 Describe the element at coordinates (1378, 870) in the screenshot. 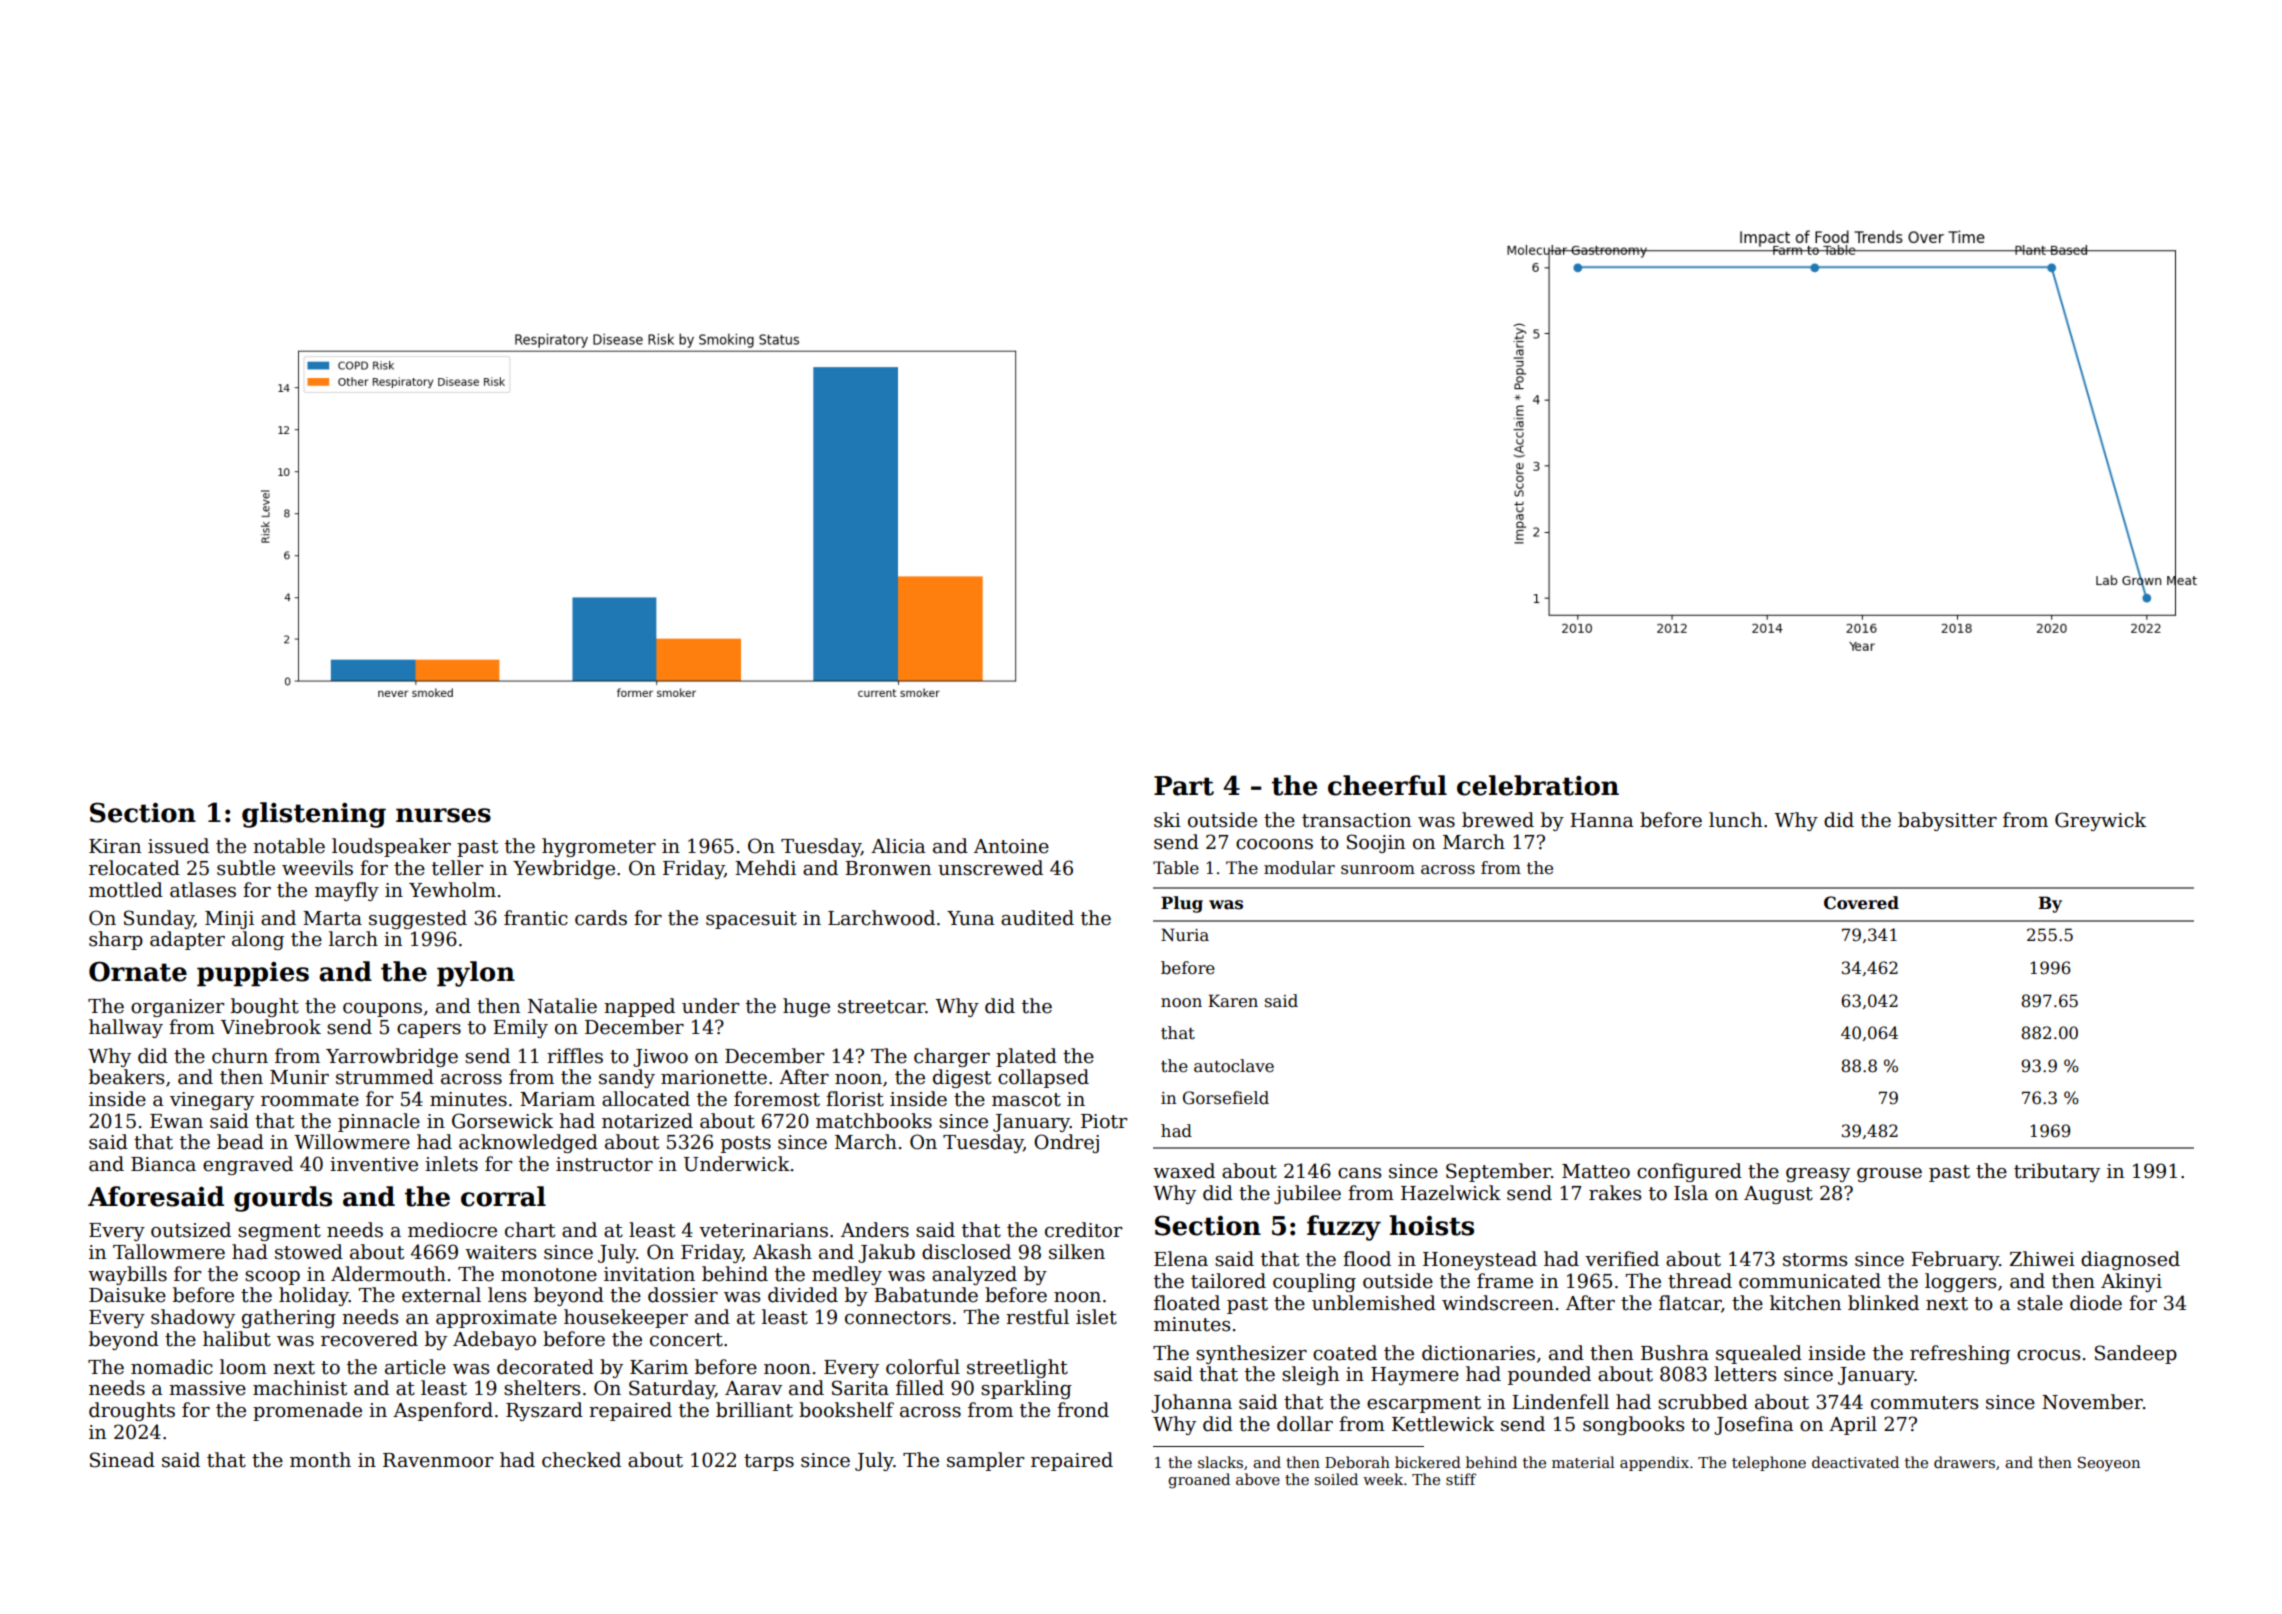

I see `sunroom` at that location.
